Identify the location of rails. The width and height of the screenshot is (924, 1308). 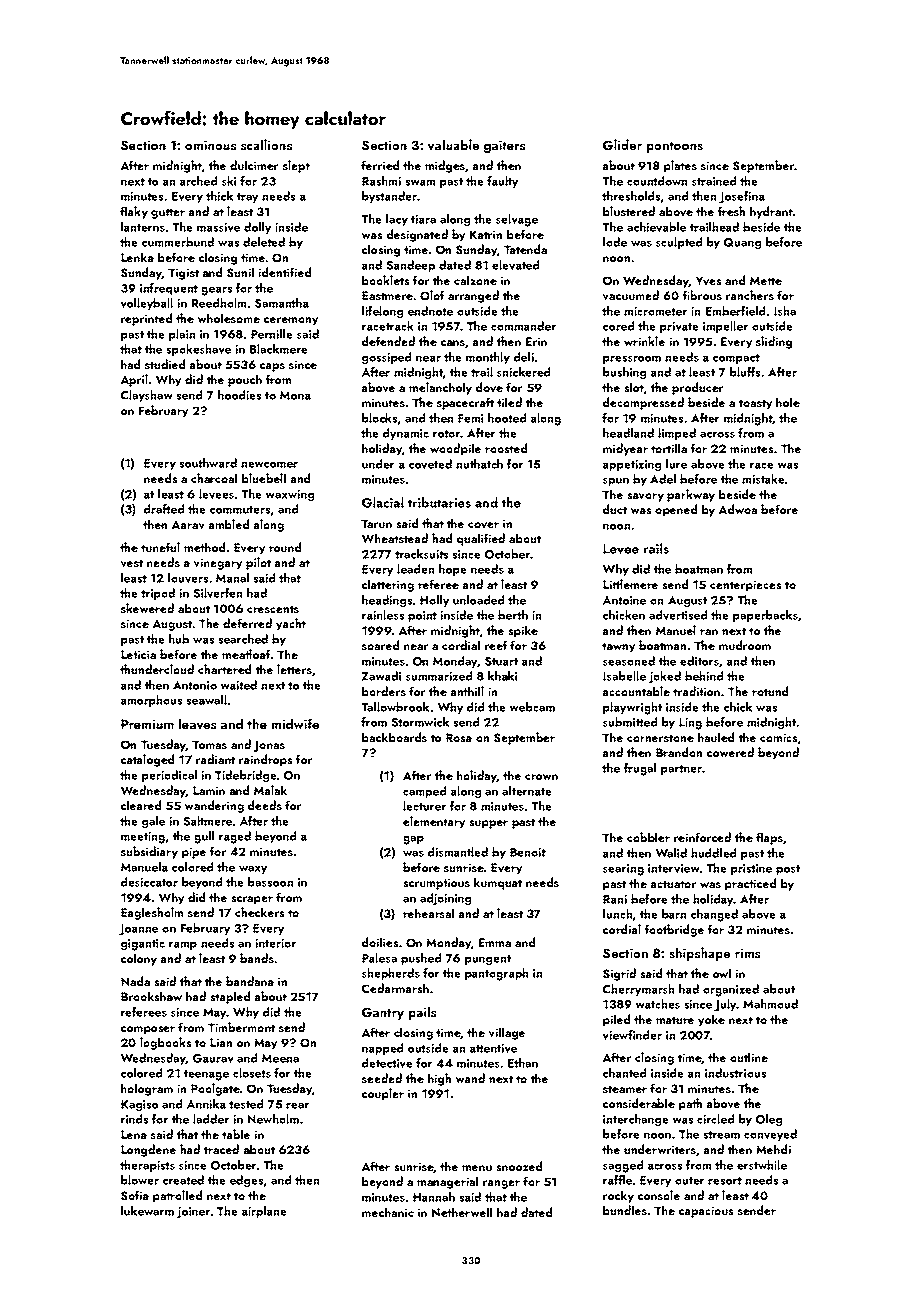
(656, 548).
